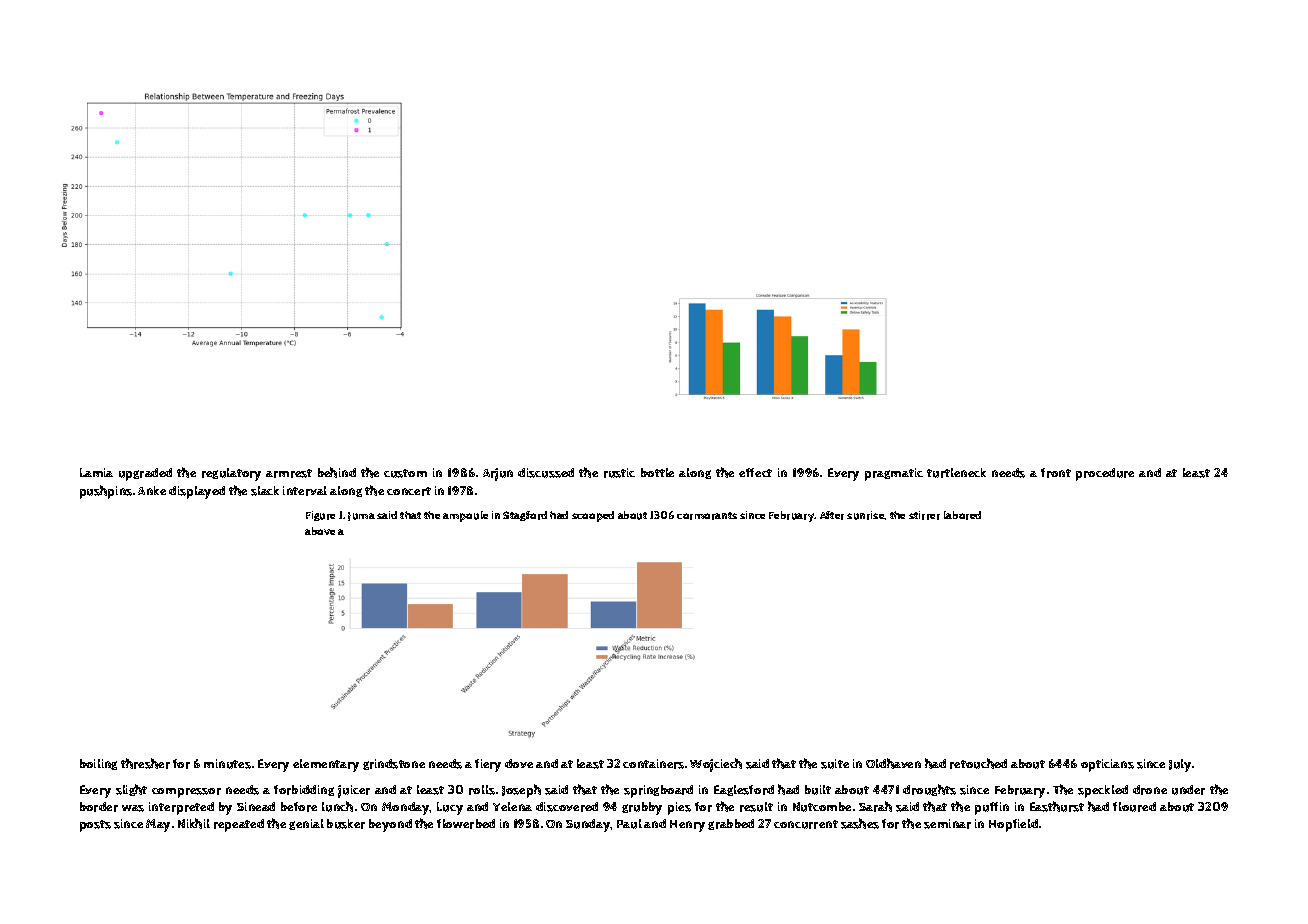 This screenshot has height=924, width=1308. I want to click on procedure, so click(1105, 474).
